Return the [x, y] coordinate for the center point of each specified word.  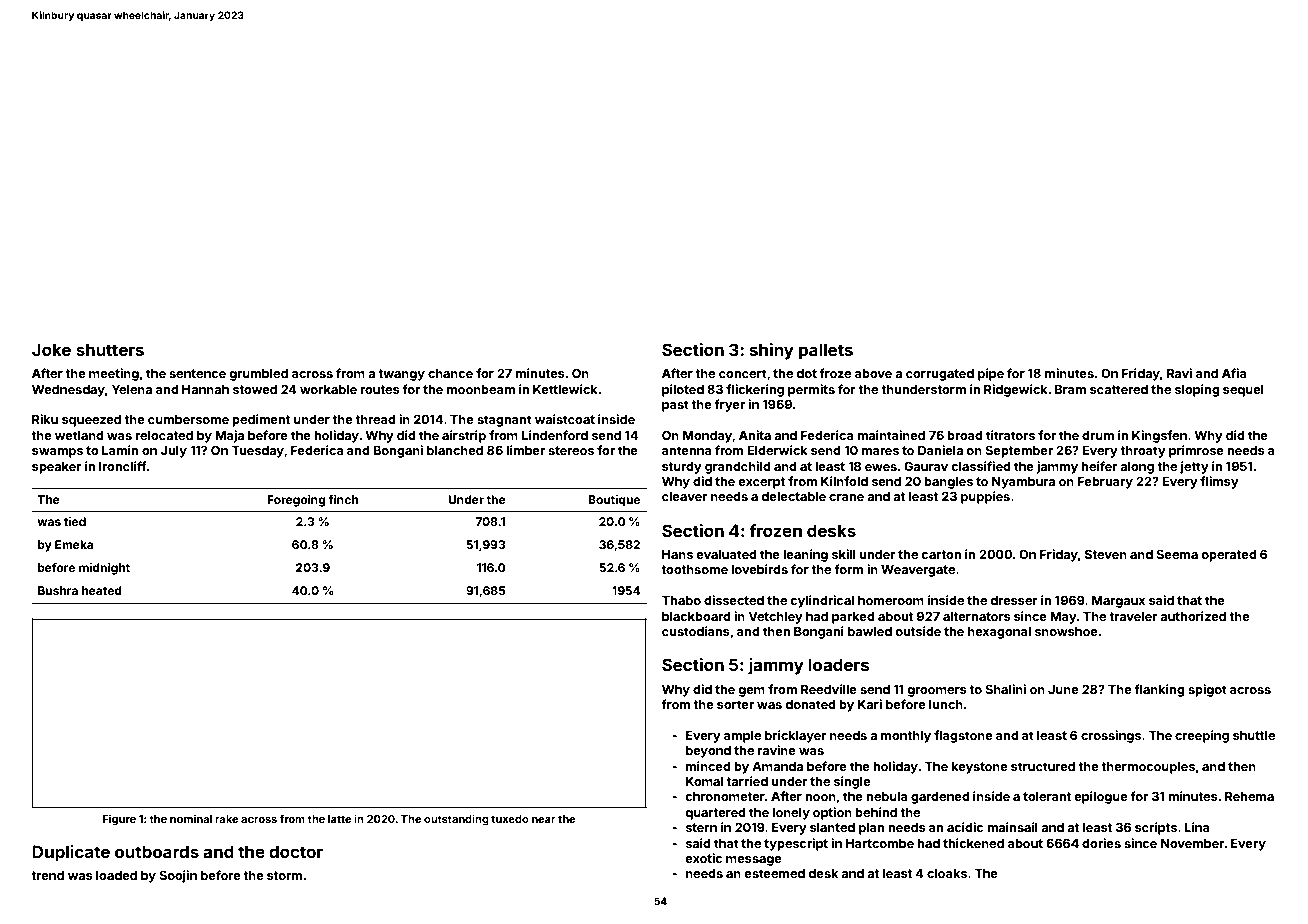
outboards [157, 851]
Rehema [1249, 796]
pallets [826, 351]
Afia [1234, 373]
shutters [110, 349]
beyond [708, 752]
